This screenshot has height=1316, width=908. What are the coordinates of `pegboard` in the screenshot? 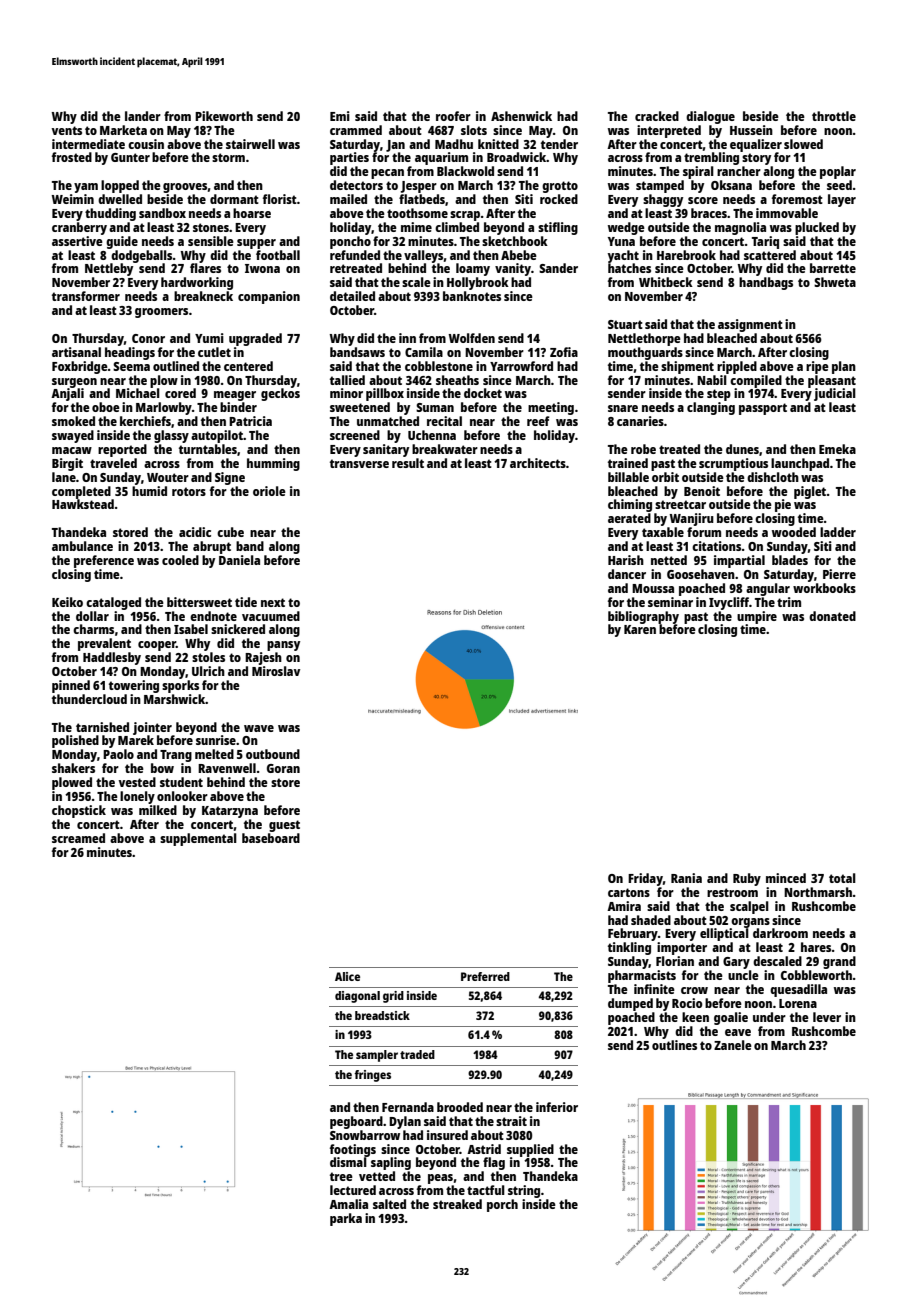 It's located at (356, 1122).
